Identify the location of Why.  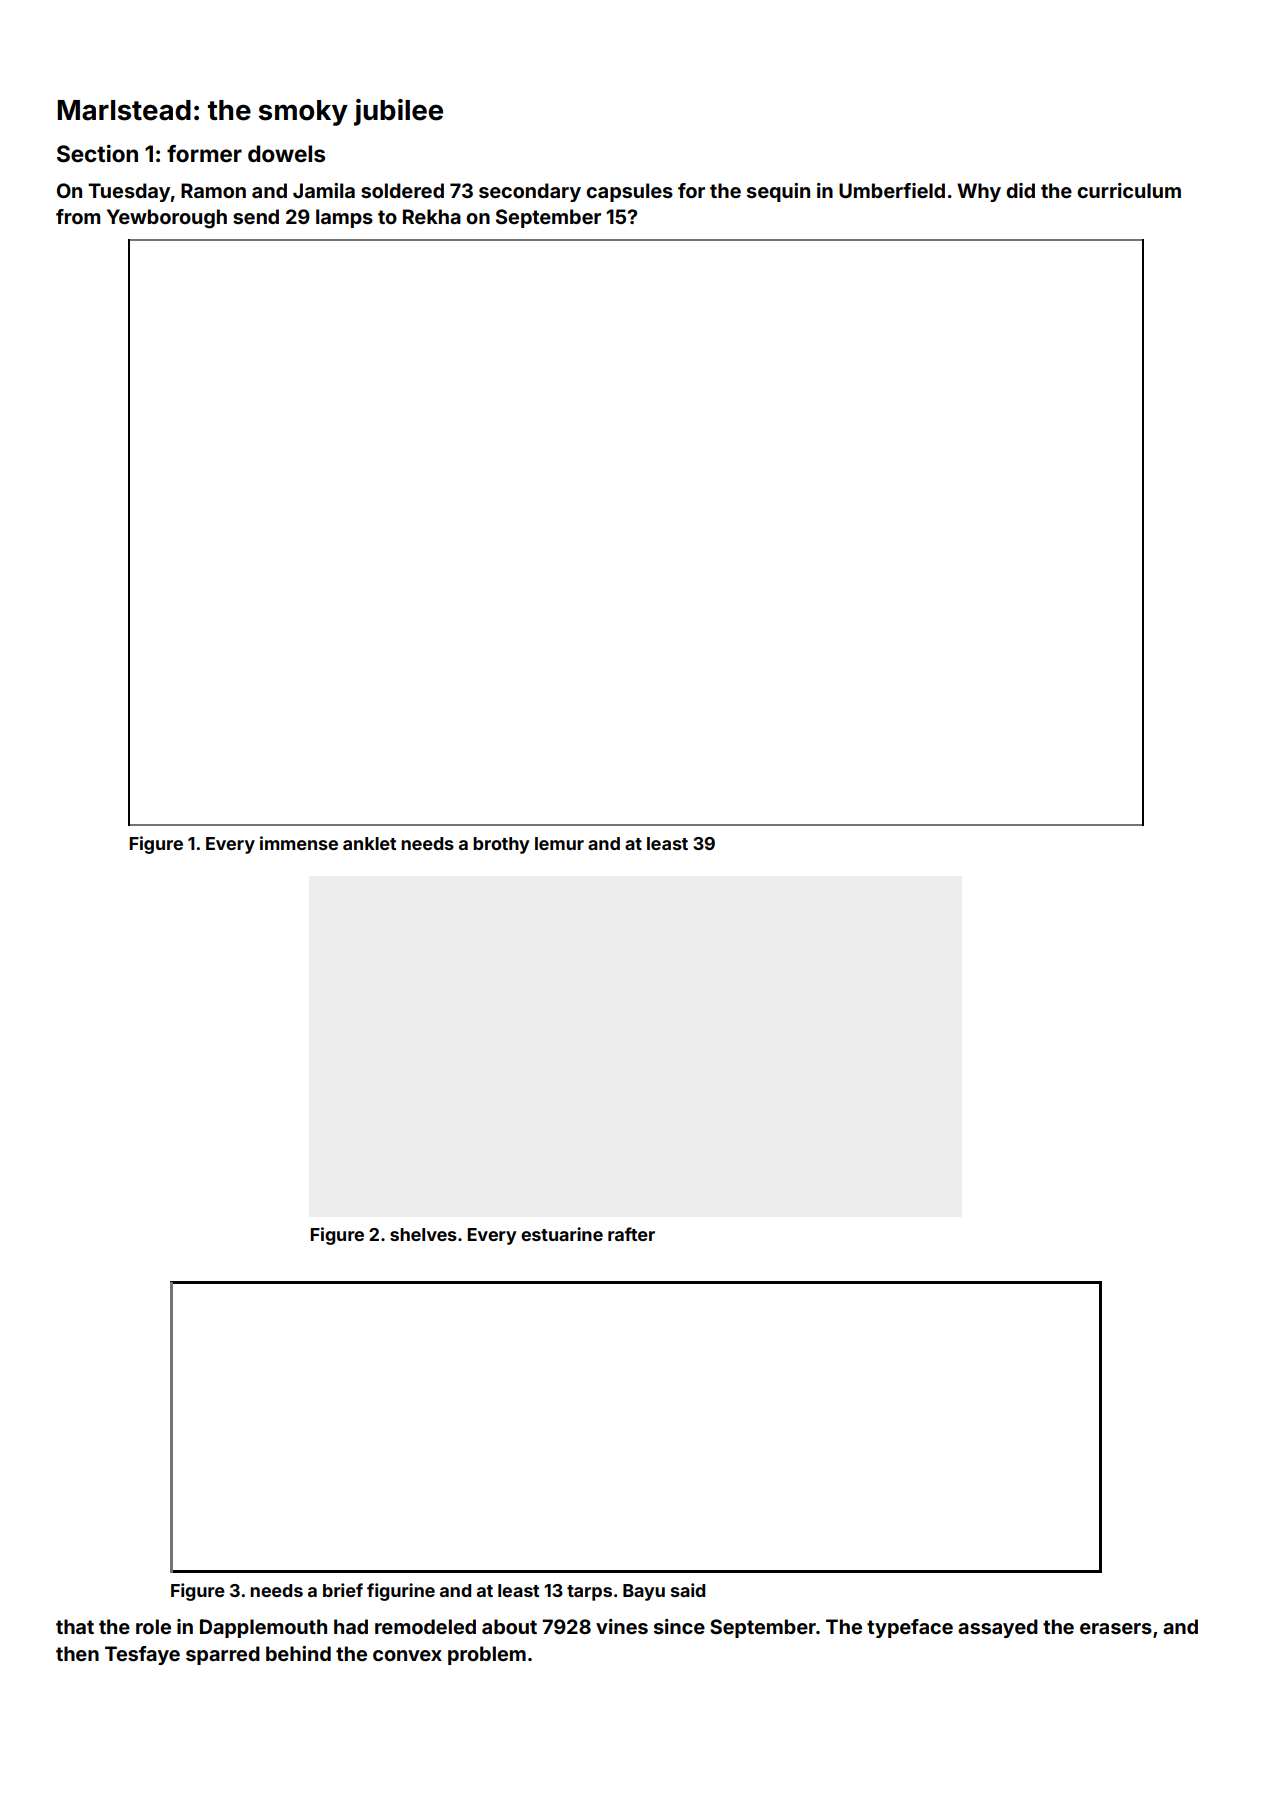
(979, 192).
